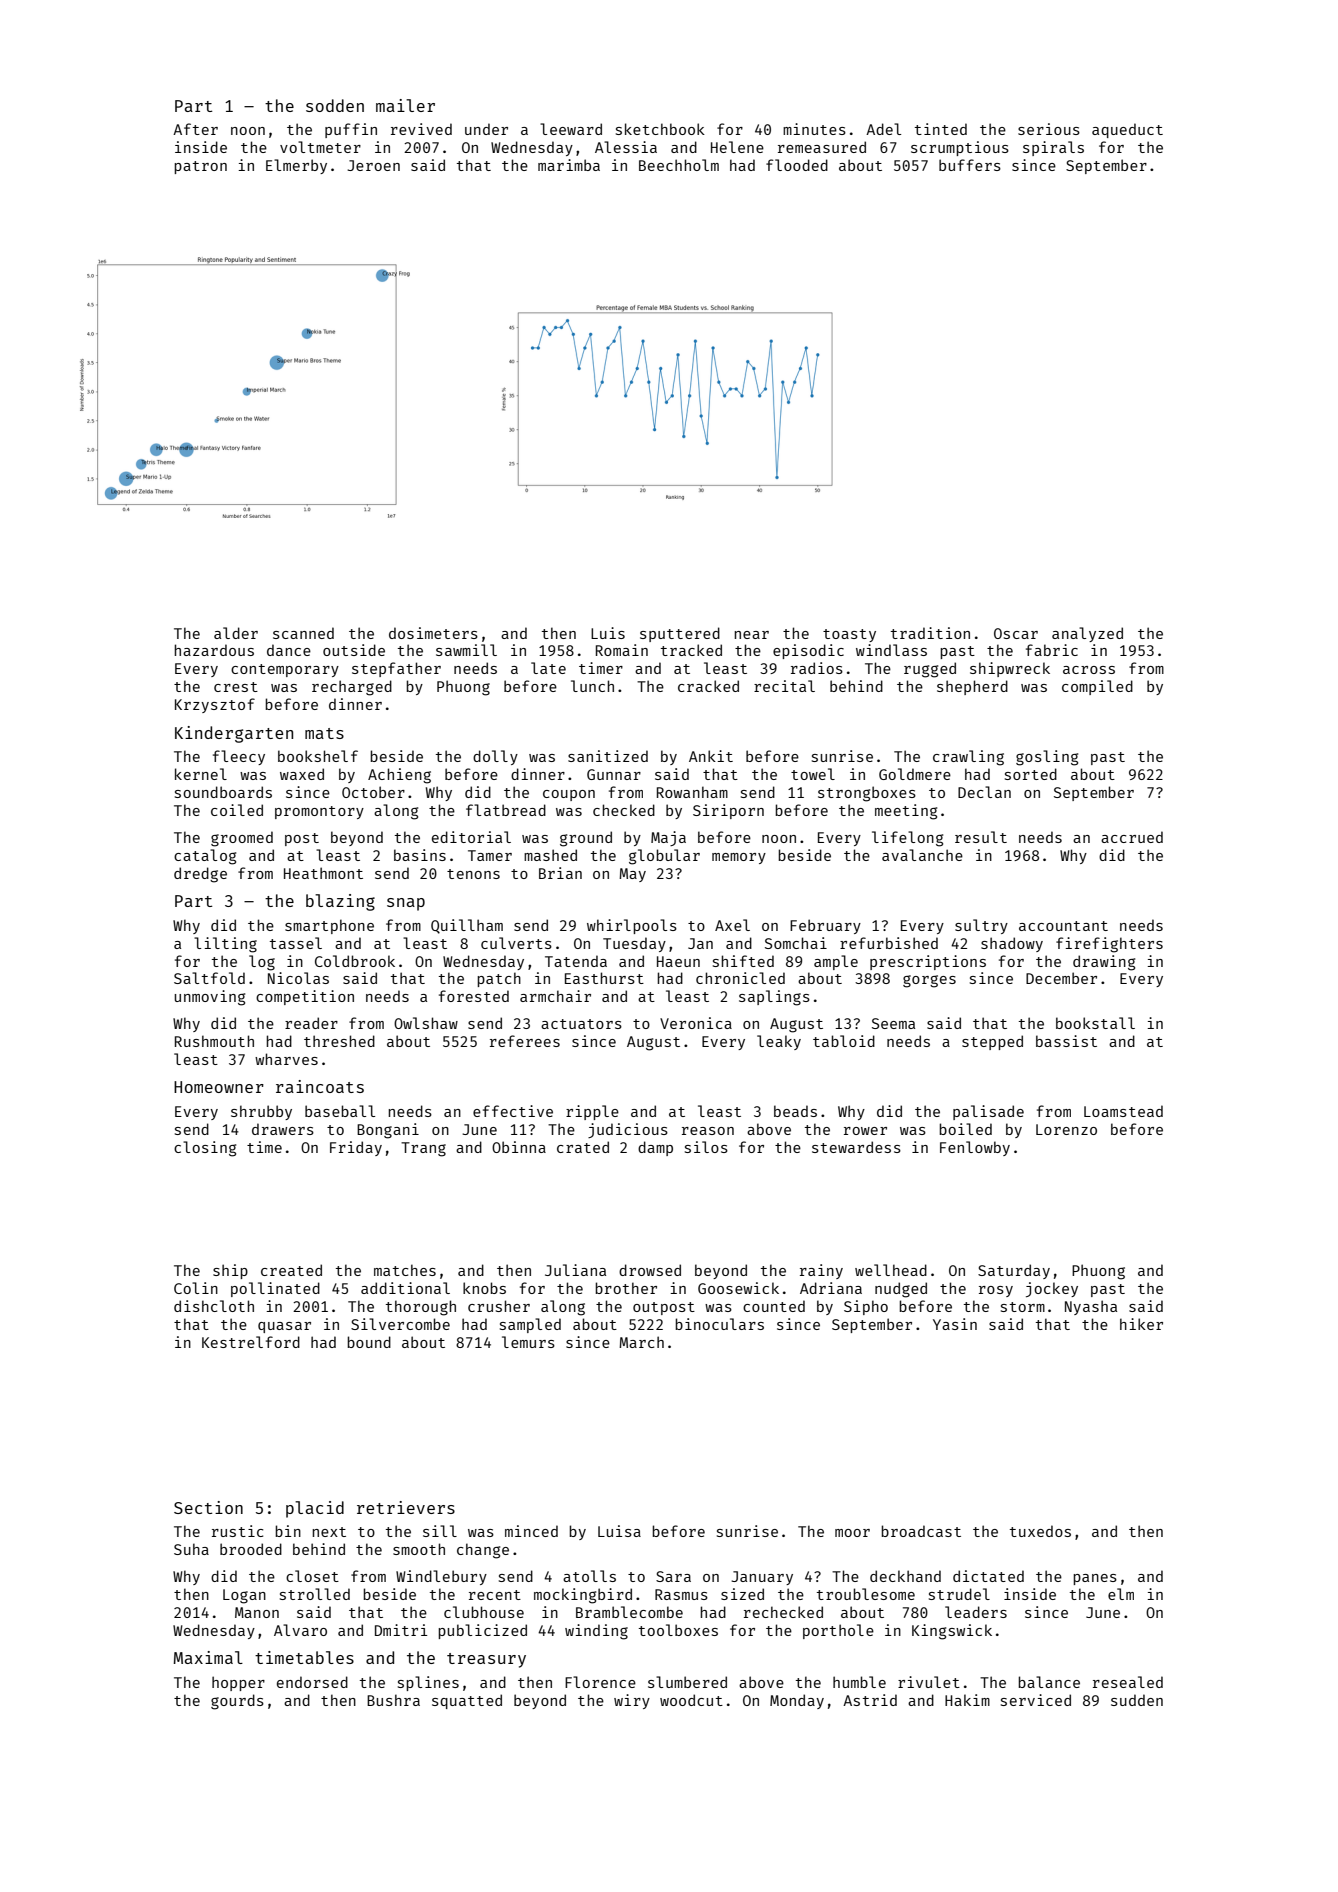 The image size is (1338, 1892). Describe the element at coordinates (929, 981) in the screenshot. I see `gorges` at that location.
